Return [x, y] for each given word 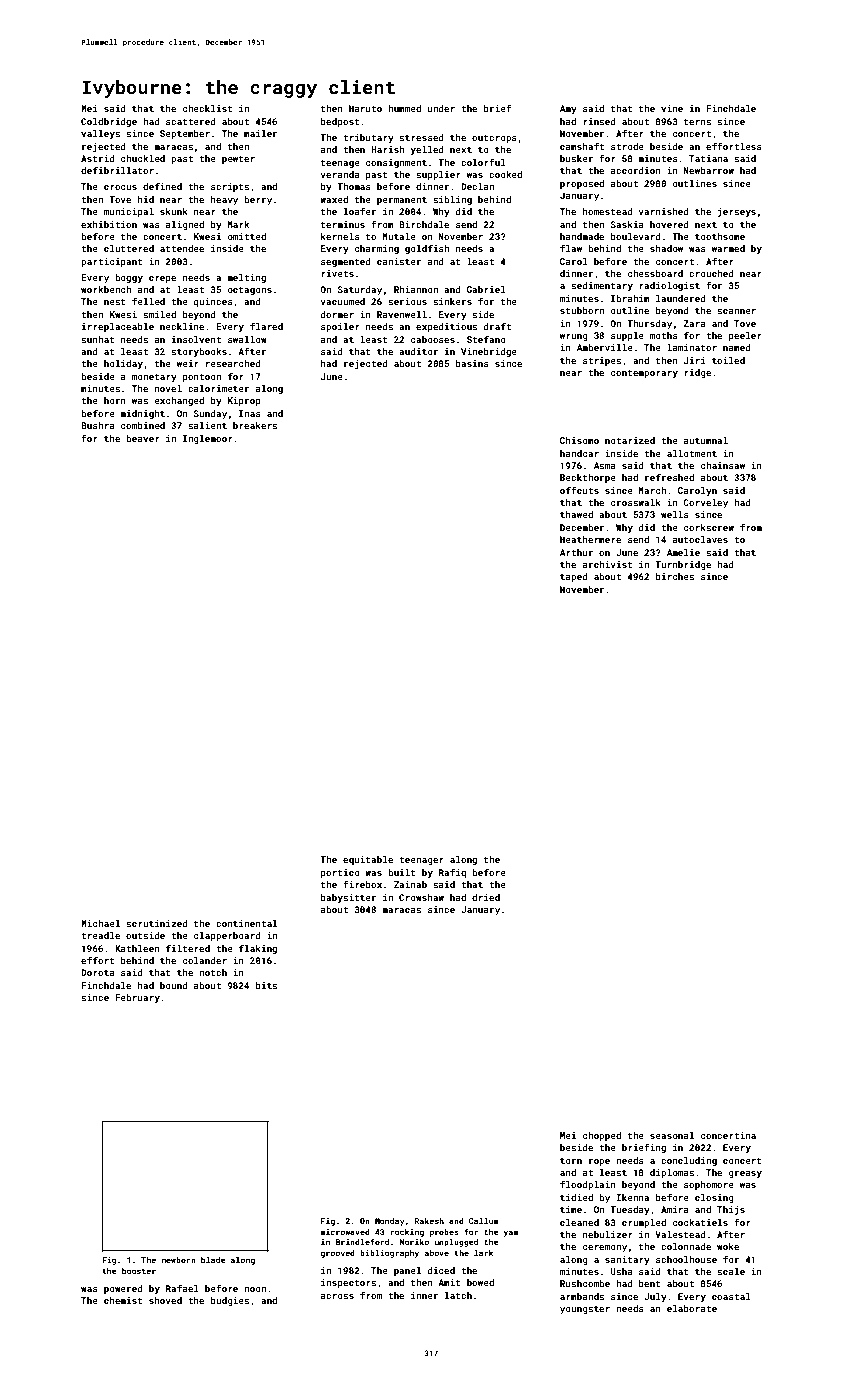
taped [574, 577]
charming [377, 249]
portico [340, 873]
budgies [230, 1301]
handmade [582, 236]
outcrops [494, 139]
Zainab [410, 884]
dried [486, 897]
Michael [100, 923]
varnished [664, 211]
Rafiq [452, 873]
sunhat [98, 339]
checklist [208, 108]
